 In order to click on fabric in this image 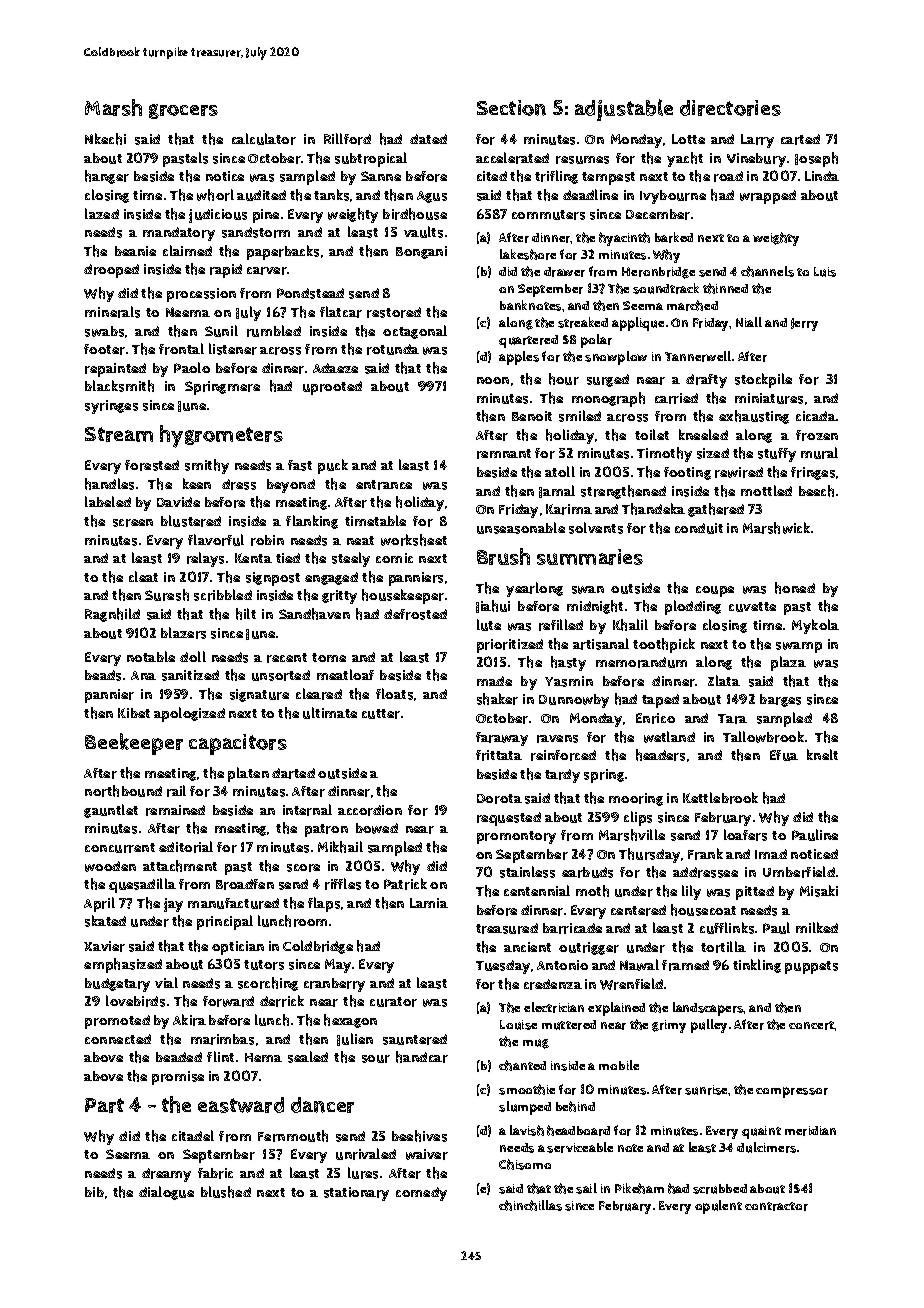, I will do `click(215, 1173)`.
